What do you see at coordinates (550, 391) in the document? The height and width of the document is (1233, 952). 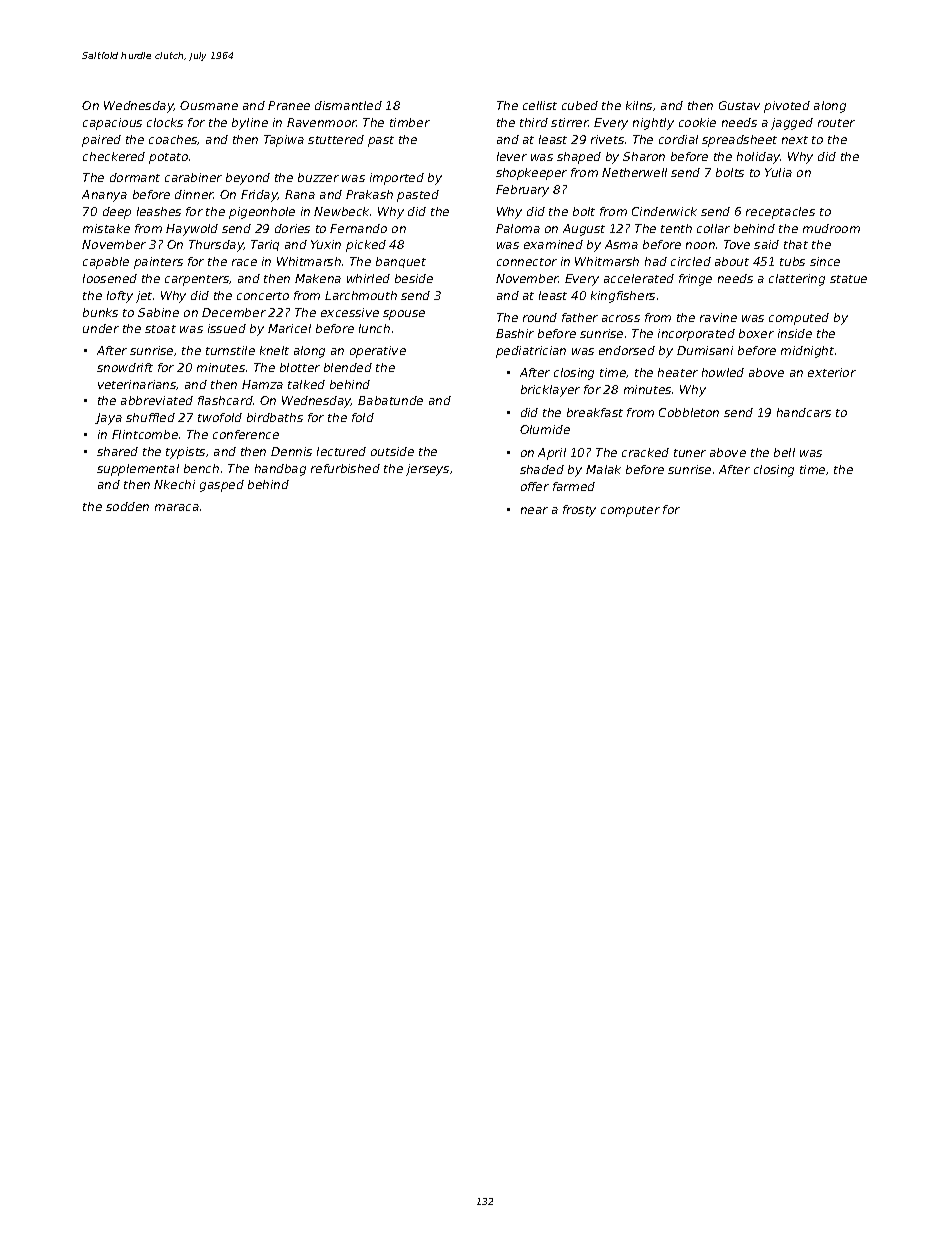 I see `bricklayer` at bounding box center [550, 391].
